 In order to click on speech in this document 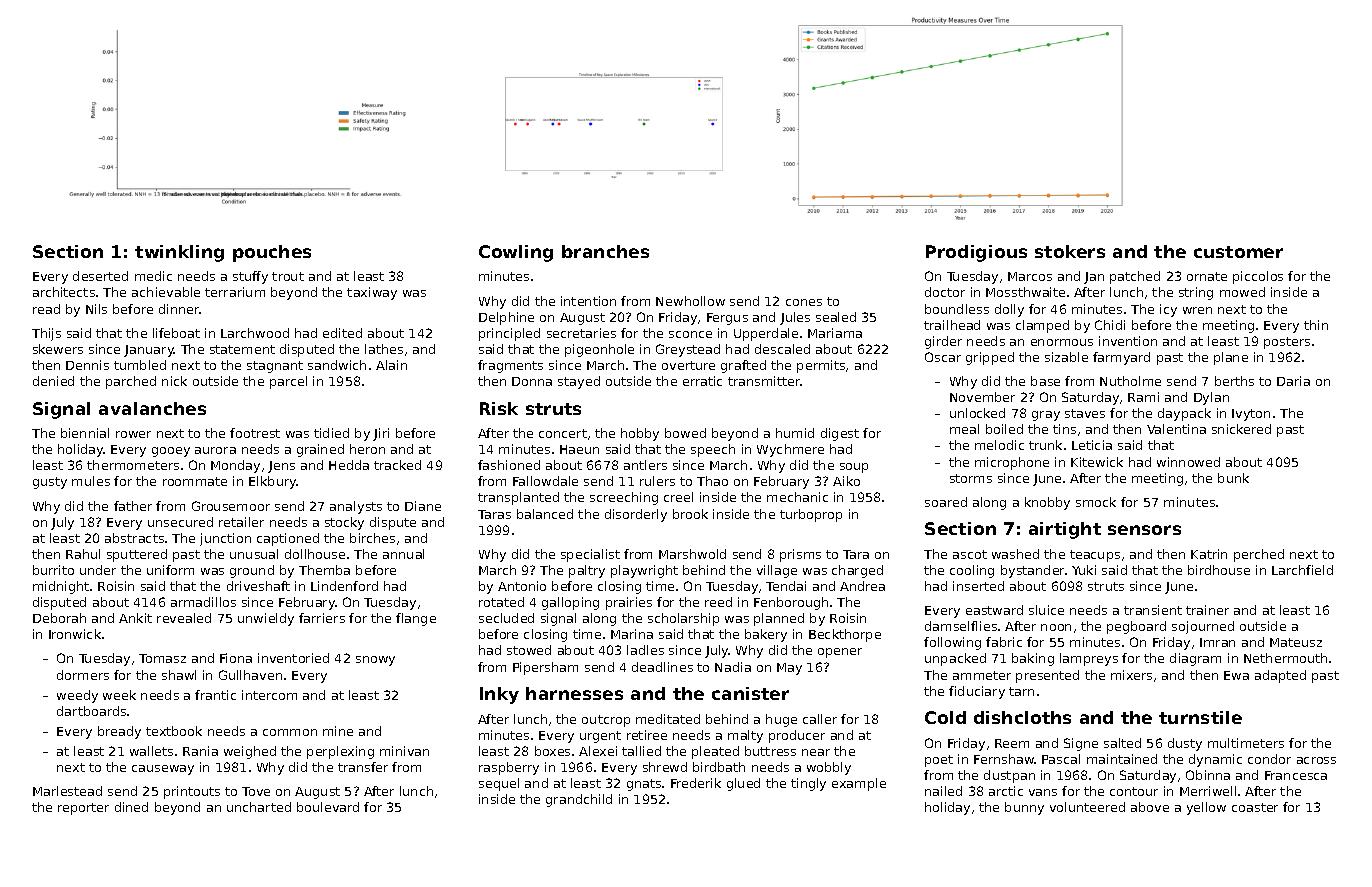, I will do `click(713, 450)`.
